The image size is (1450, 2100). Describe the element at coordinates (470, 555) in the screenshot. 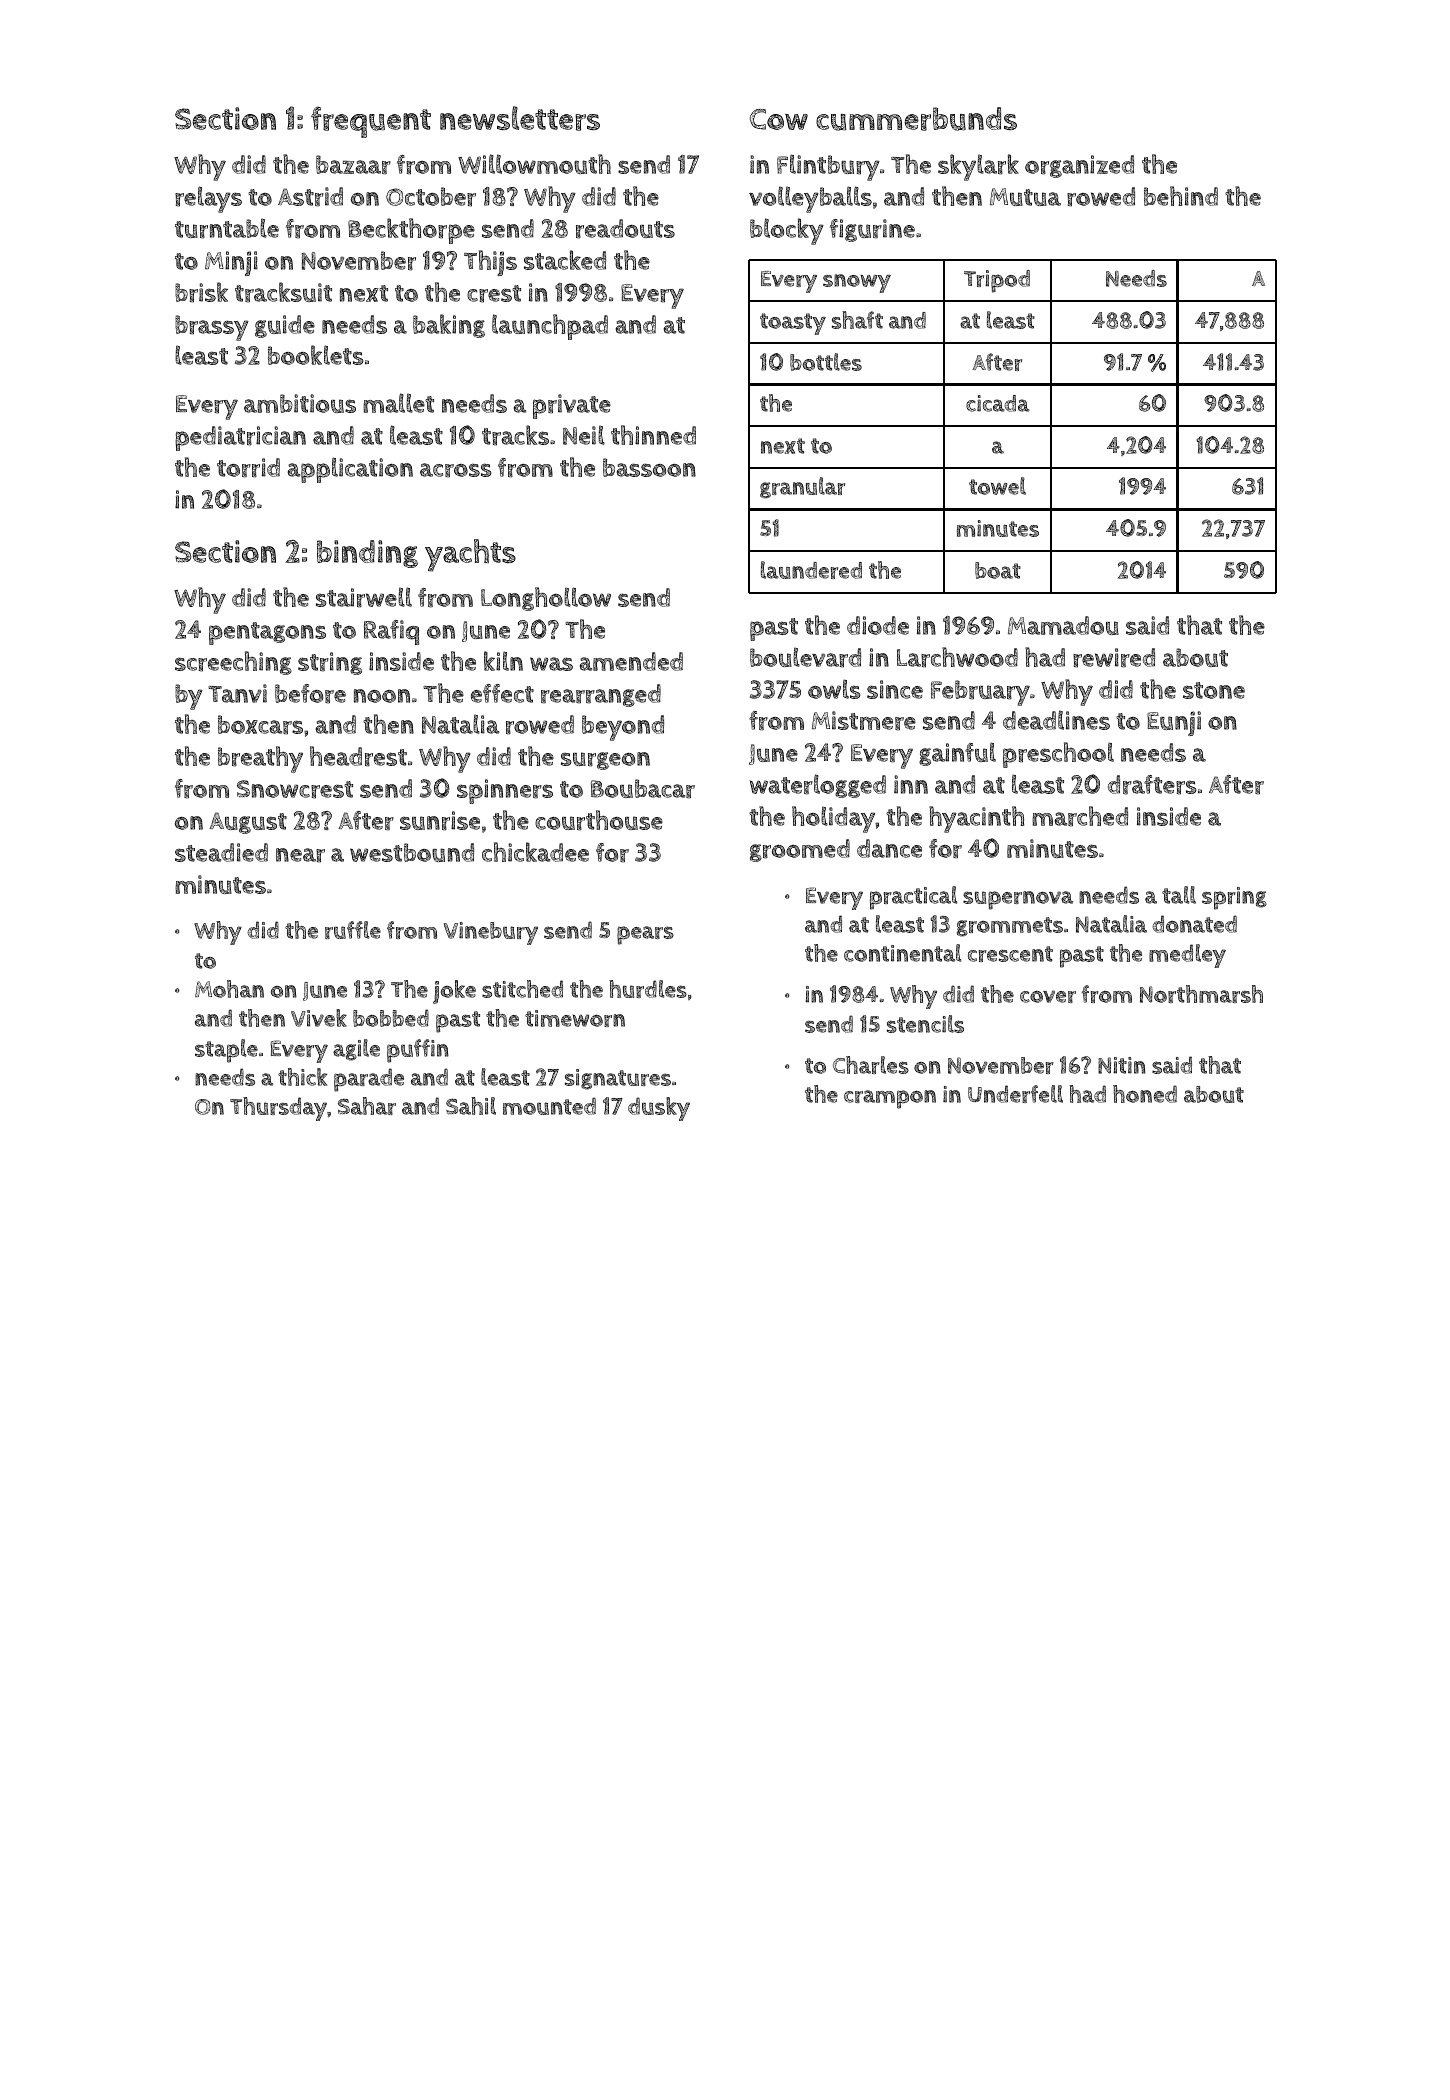

I see `yachts` at that location.
